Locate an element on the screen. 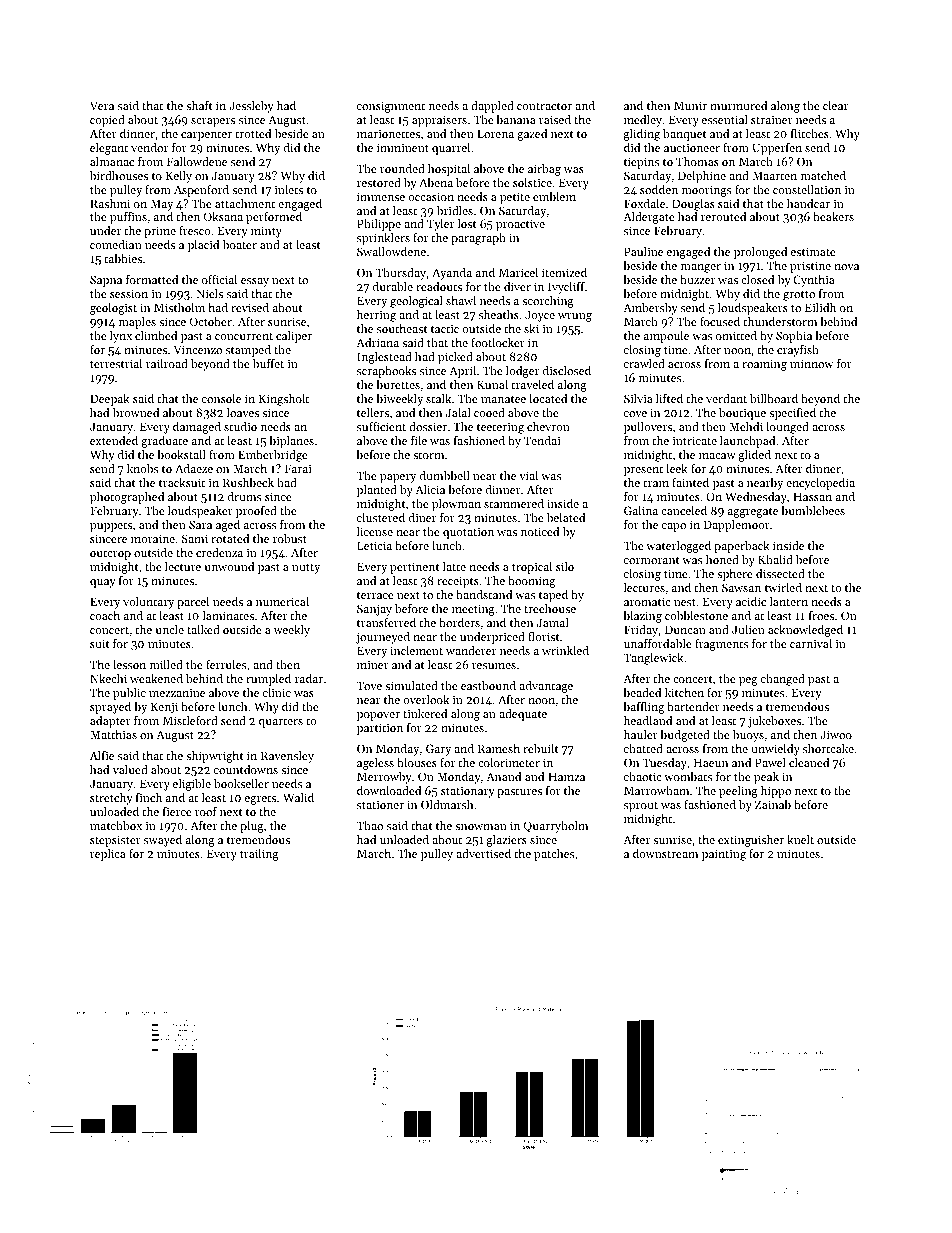 The width and height of the screenshot is (952, 1233). Fallowdene is located at coordinates (197, 161).
